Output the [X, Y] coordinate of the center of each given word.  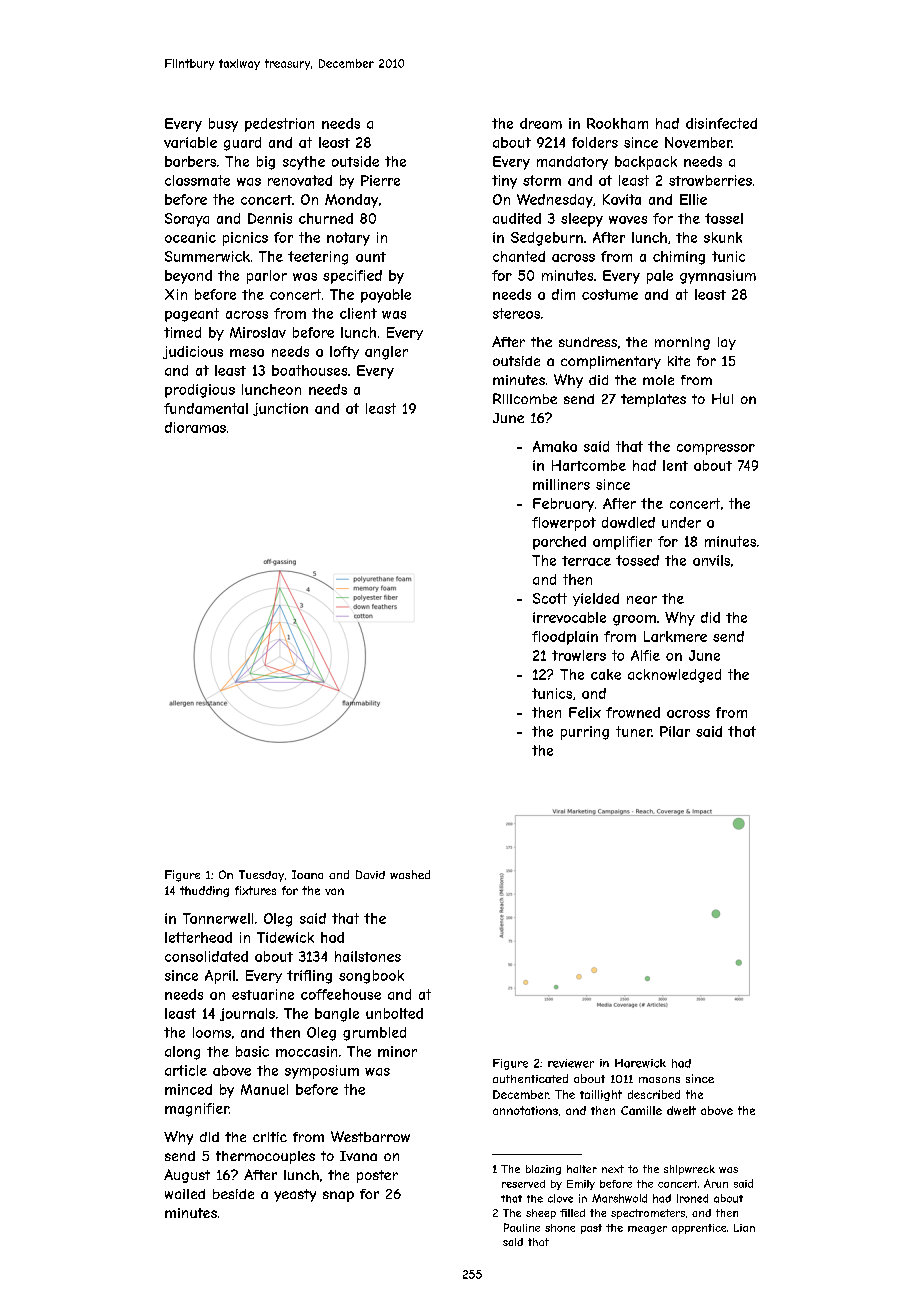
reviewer [571, 1063]
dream [541, 123]
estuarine [263, 994]
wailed [185, 1194]
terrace [586, 561]
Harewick [640, 1063]
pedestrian [279, 125]
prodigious [200, 391]
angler [386, 353]
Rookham [617, 123]
